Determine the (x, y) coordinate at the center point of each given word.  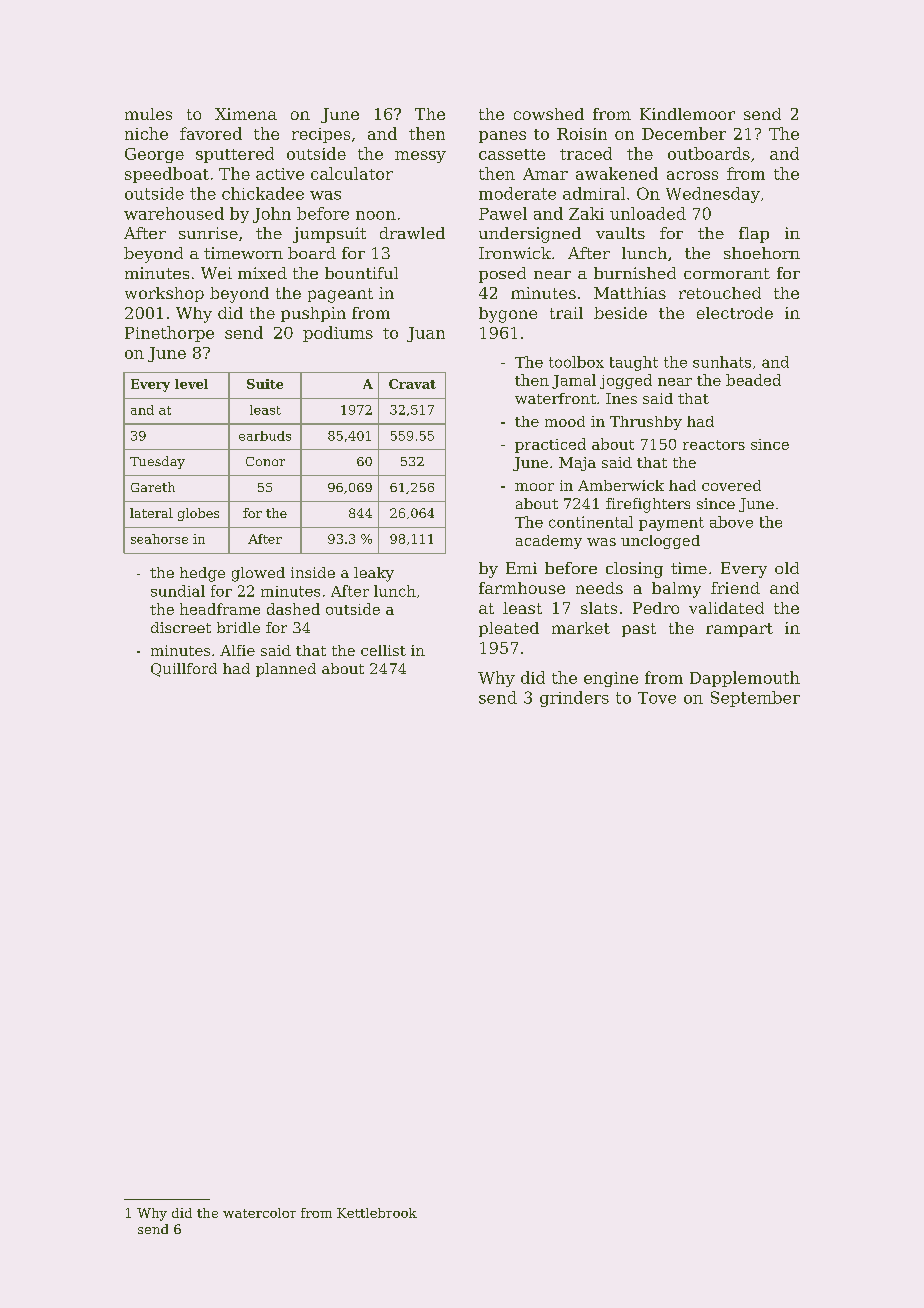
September (755, 699)
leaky (374, 574)
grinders (574, 699)
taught (634, 363)
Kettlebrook (377, 1213)
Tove (657, 698)
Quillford (184, 670)
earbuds (265, 436)
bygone (508, 315)
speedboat (167, 175)
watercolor (259, 1213)
